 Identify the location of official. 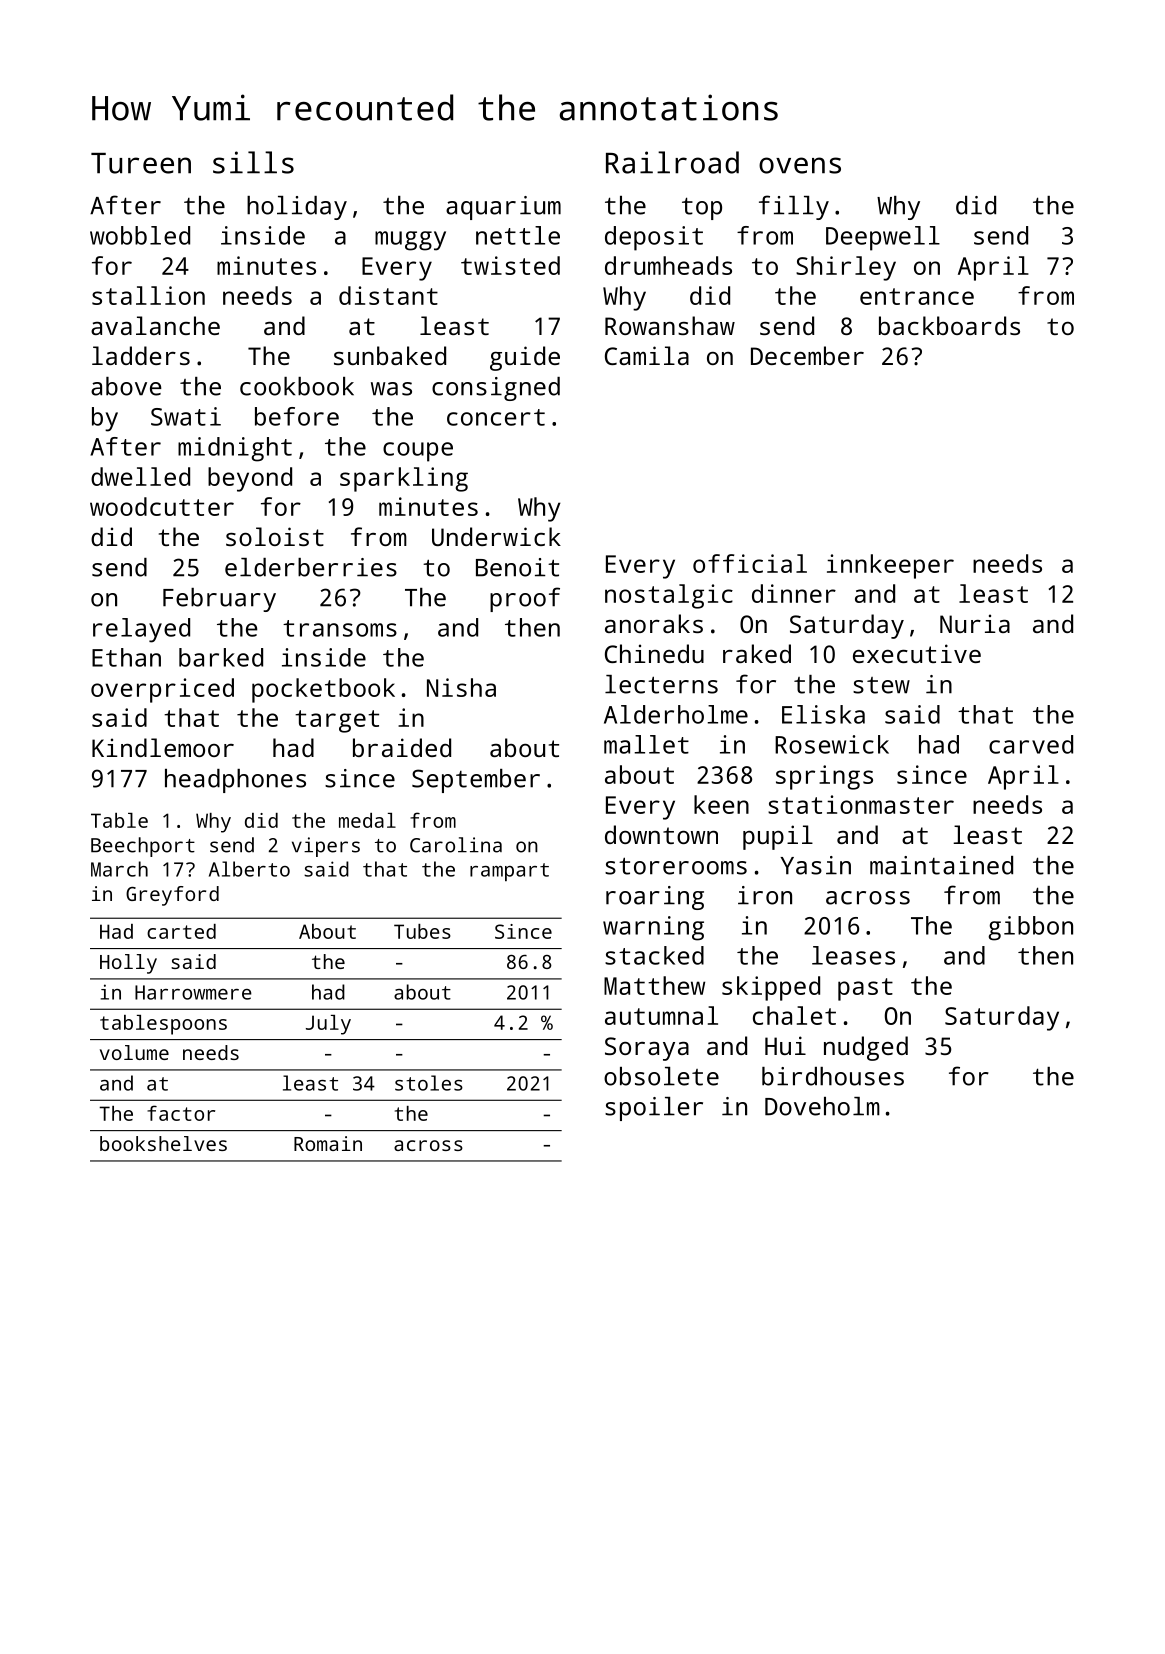
(750, 563).
